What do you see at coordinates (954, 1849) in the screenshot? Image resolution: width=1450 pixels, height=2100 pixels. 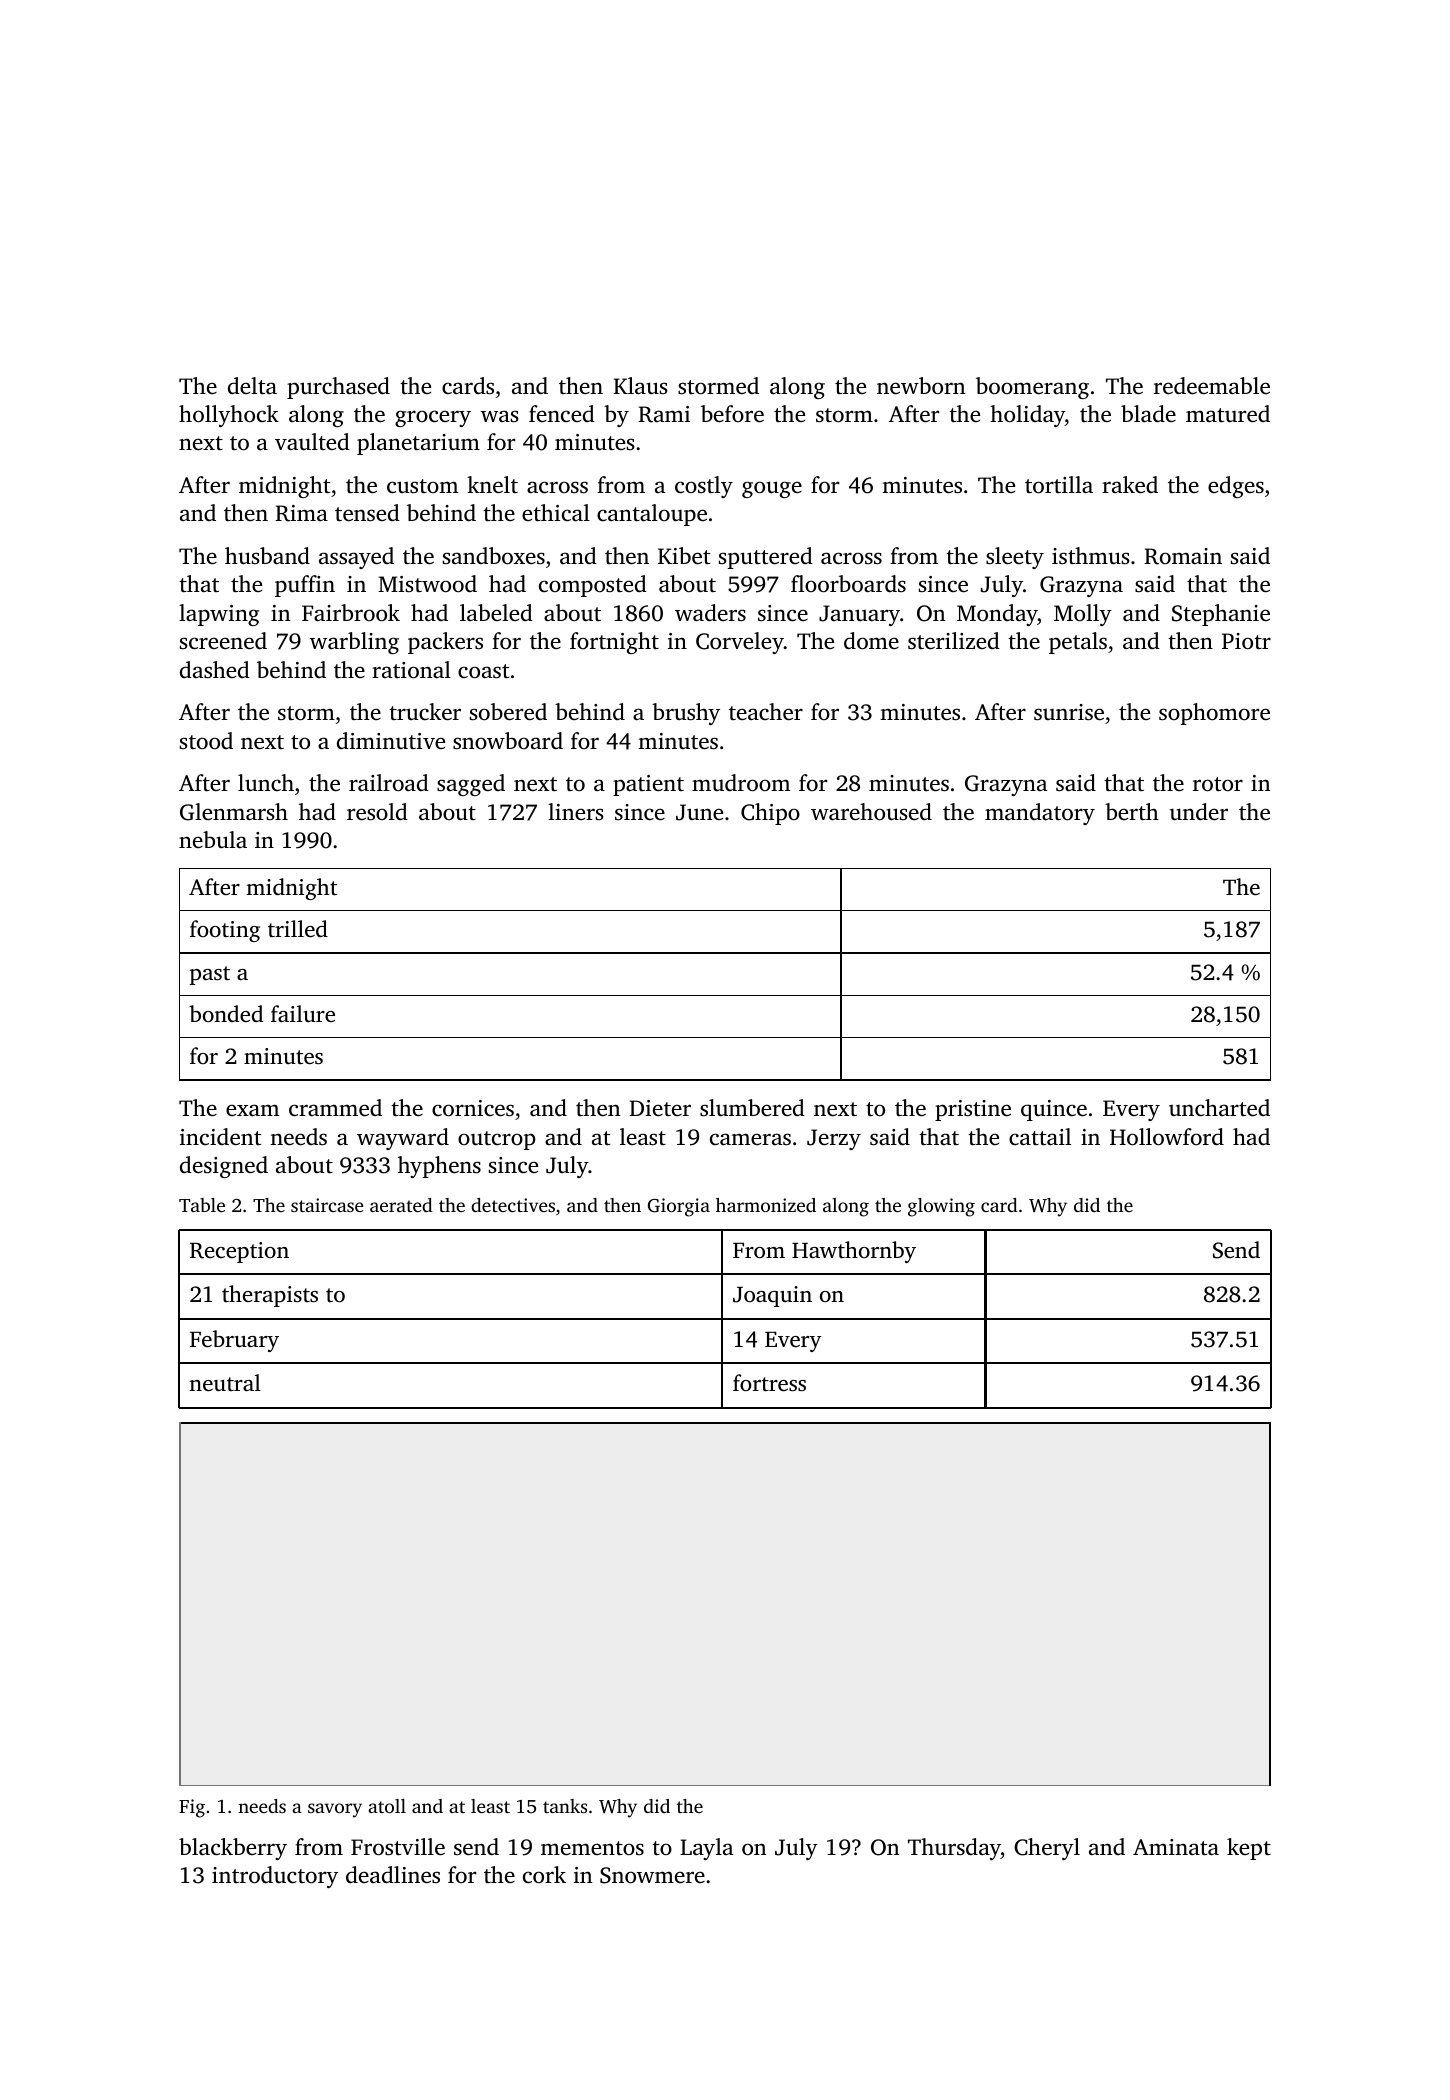 I see `Thursday` at bounding box center [954, 1849].
